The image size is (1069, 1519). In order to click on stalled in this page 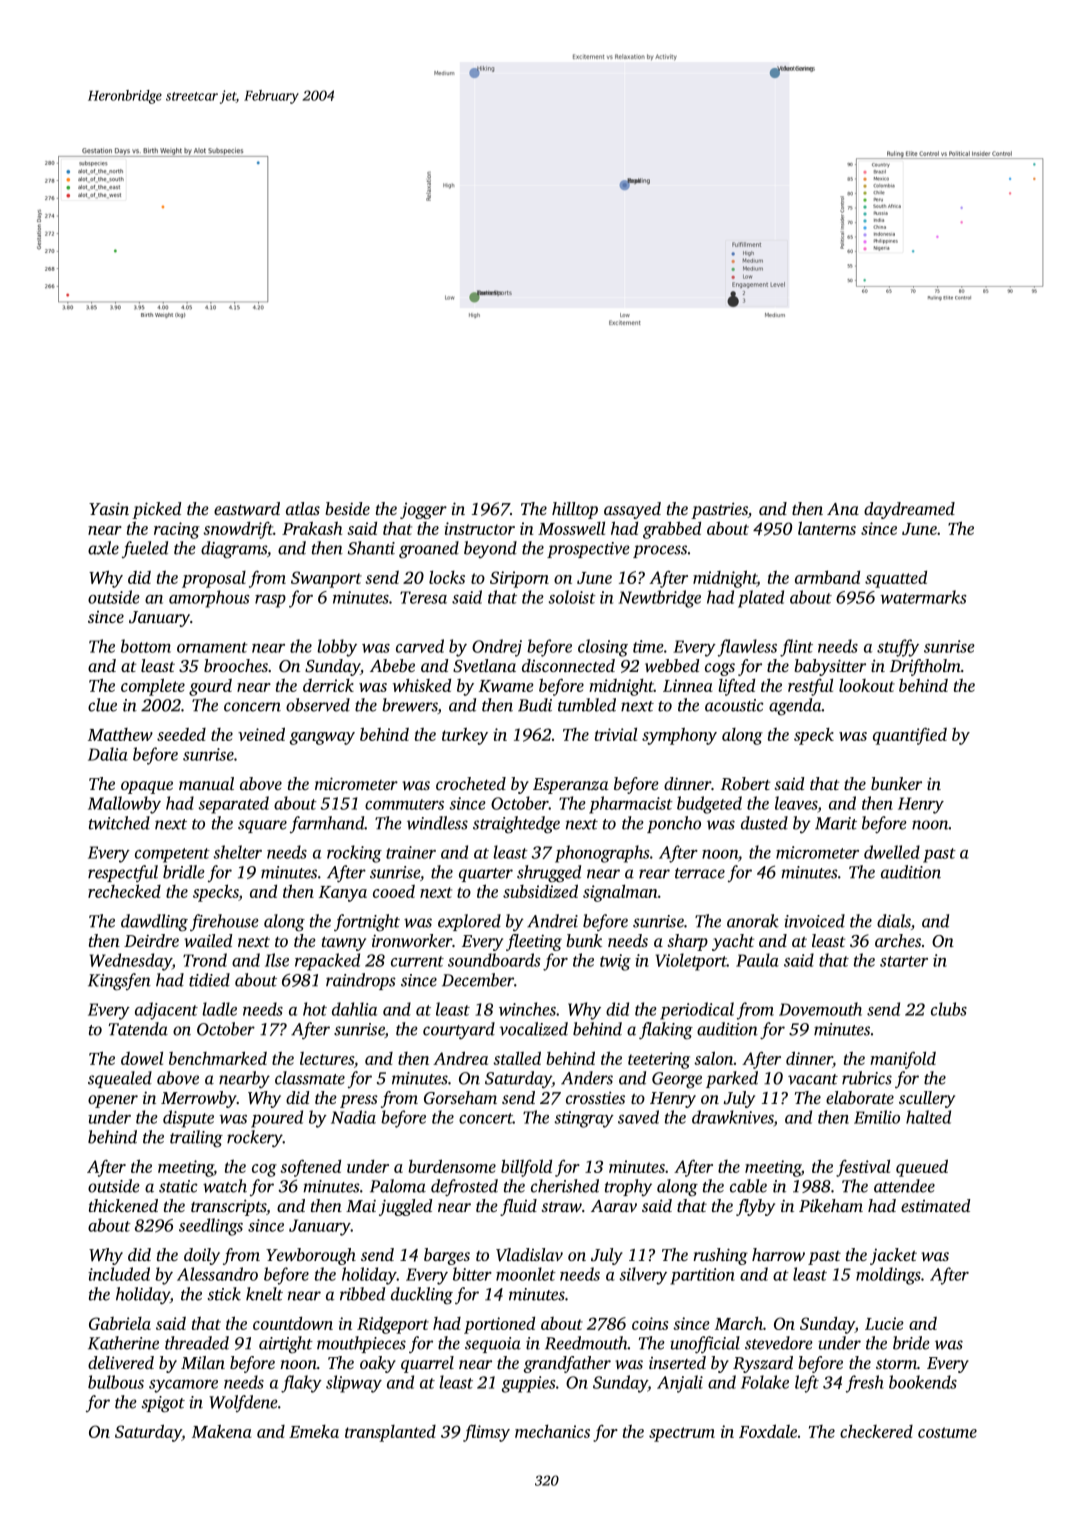, I will do `click(517, 1058)`.
